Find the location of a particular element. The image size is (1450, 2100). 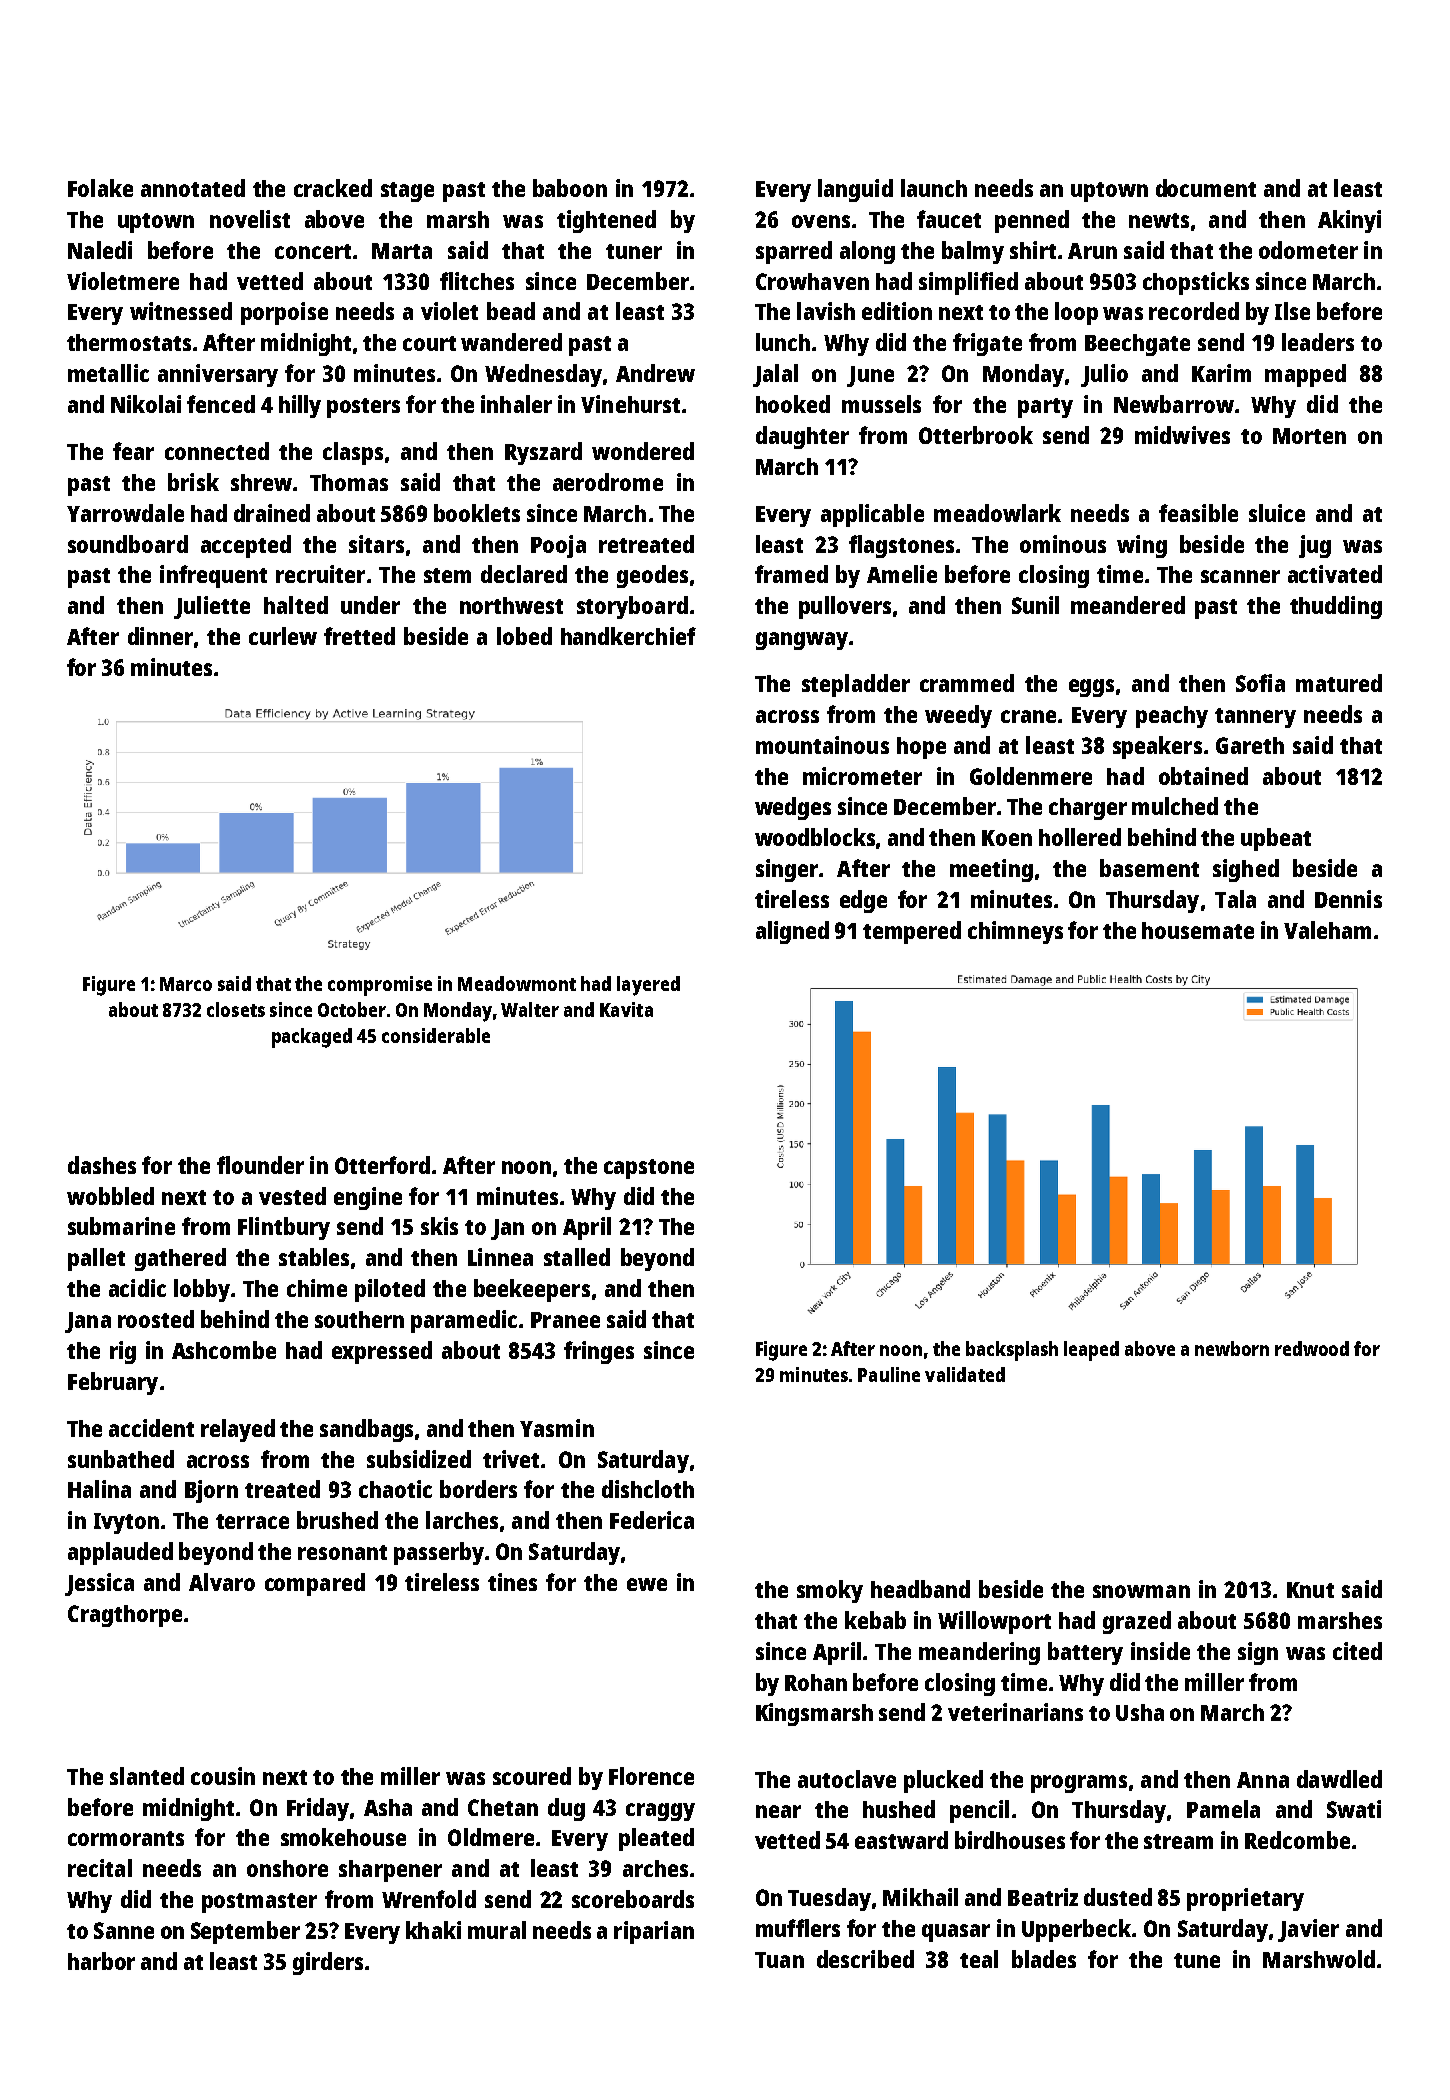

Alvaro is located at coordinates (222, 1582).
